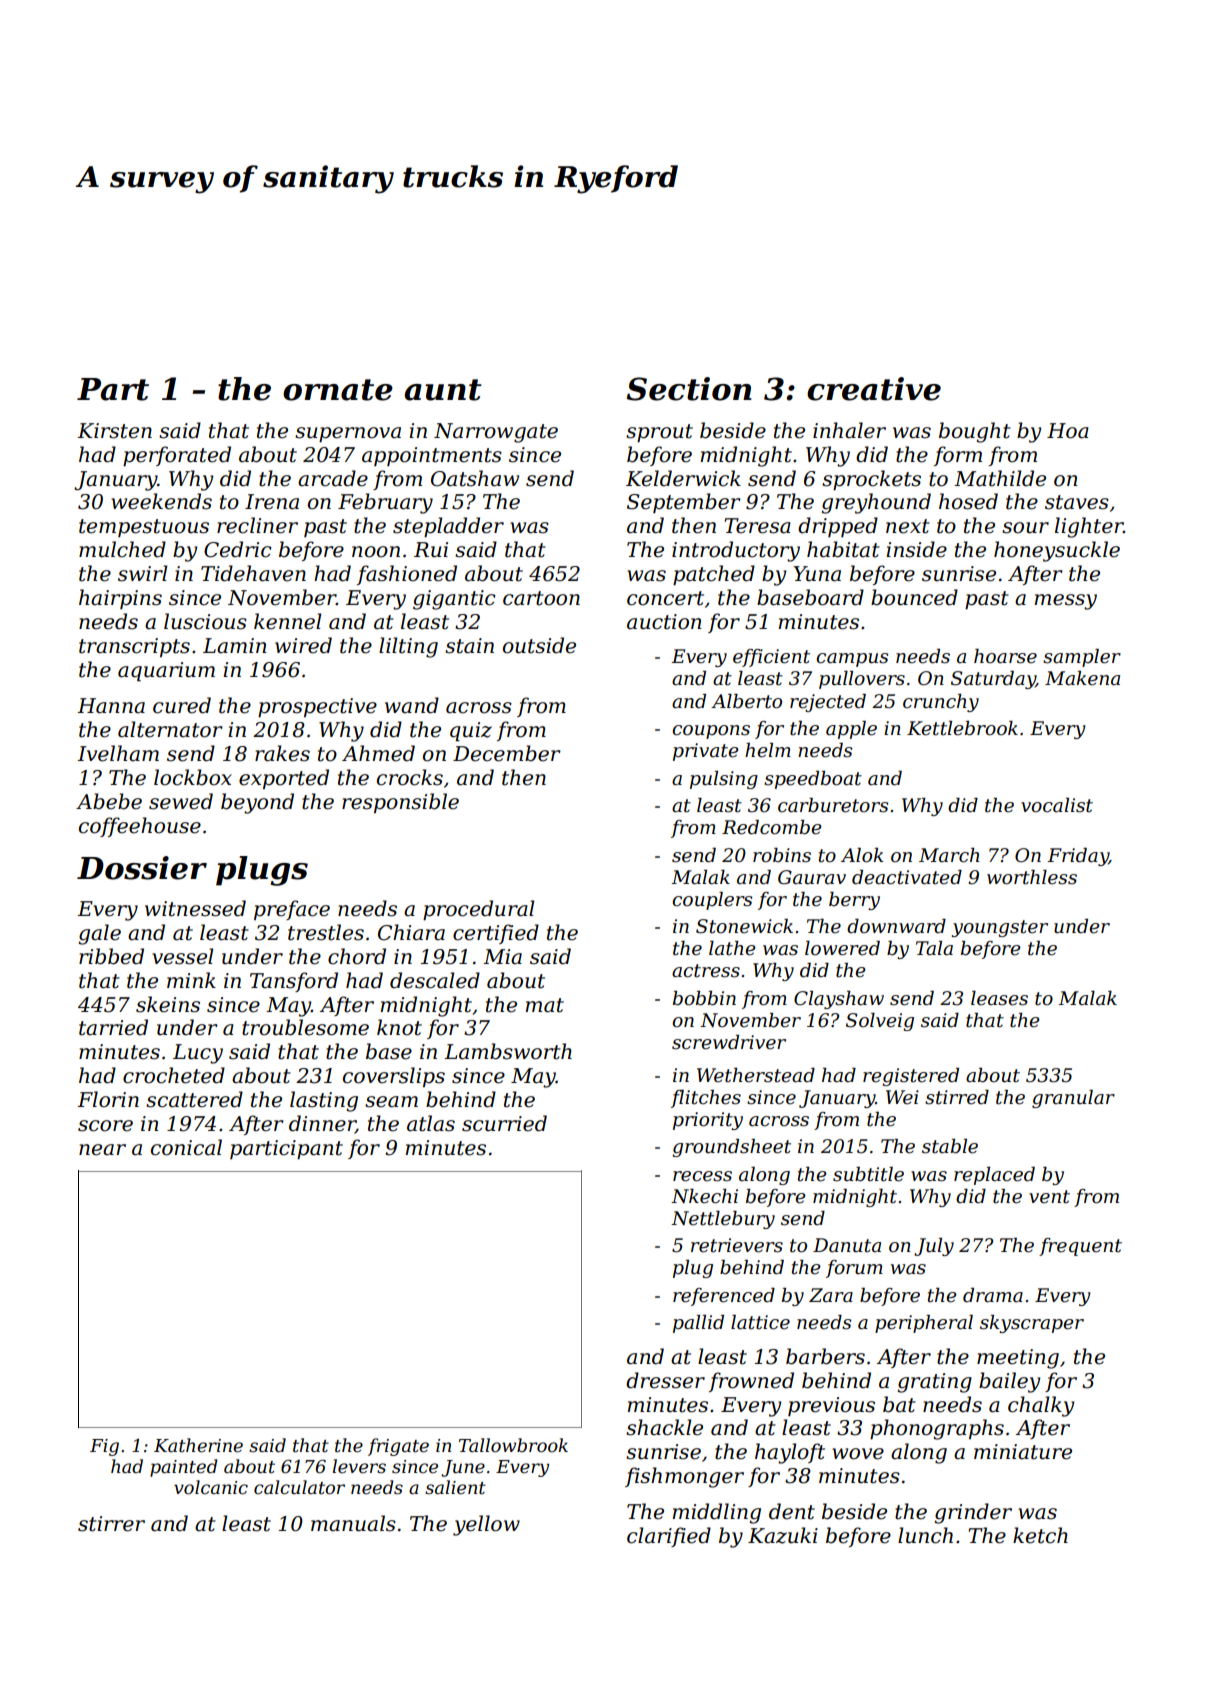  I want to click on Wei, so click(902, 1097).
